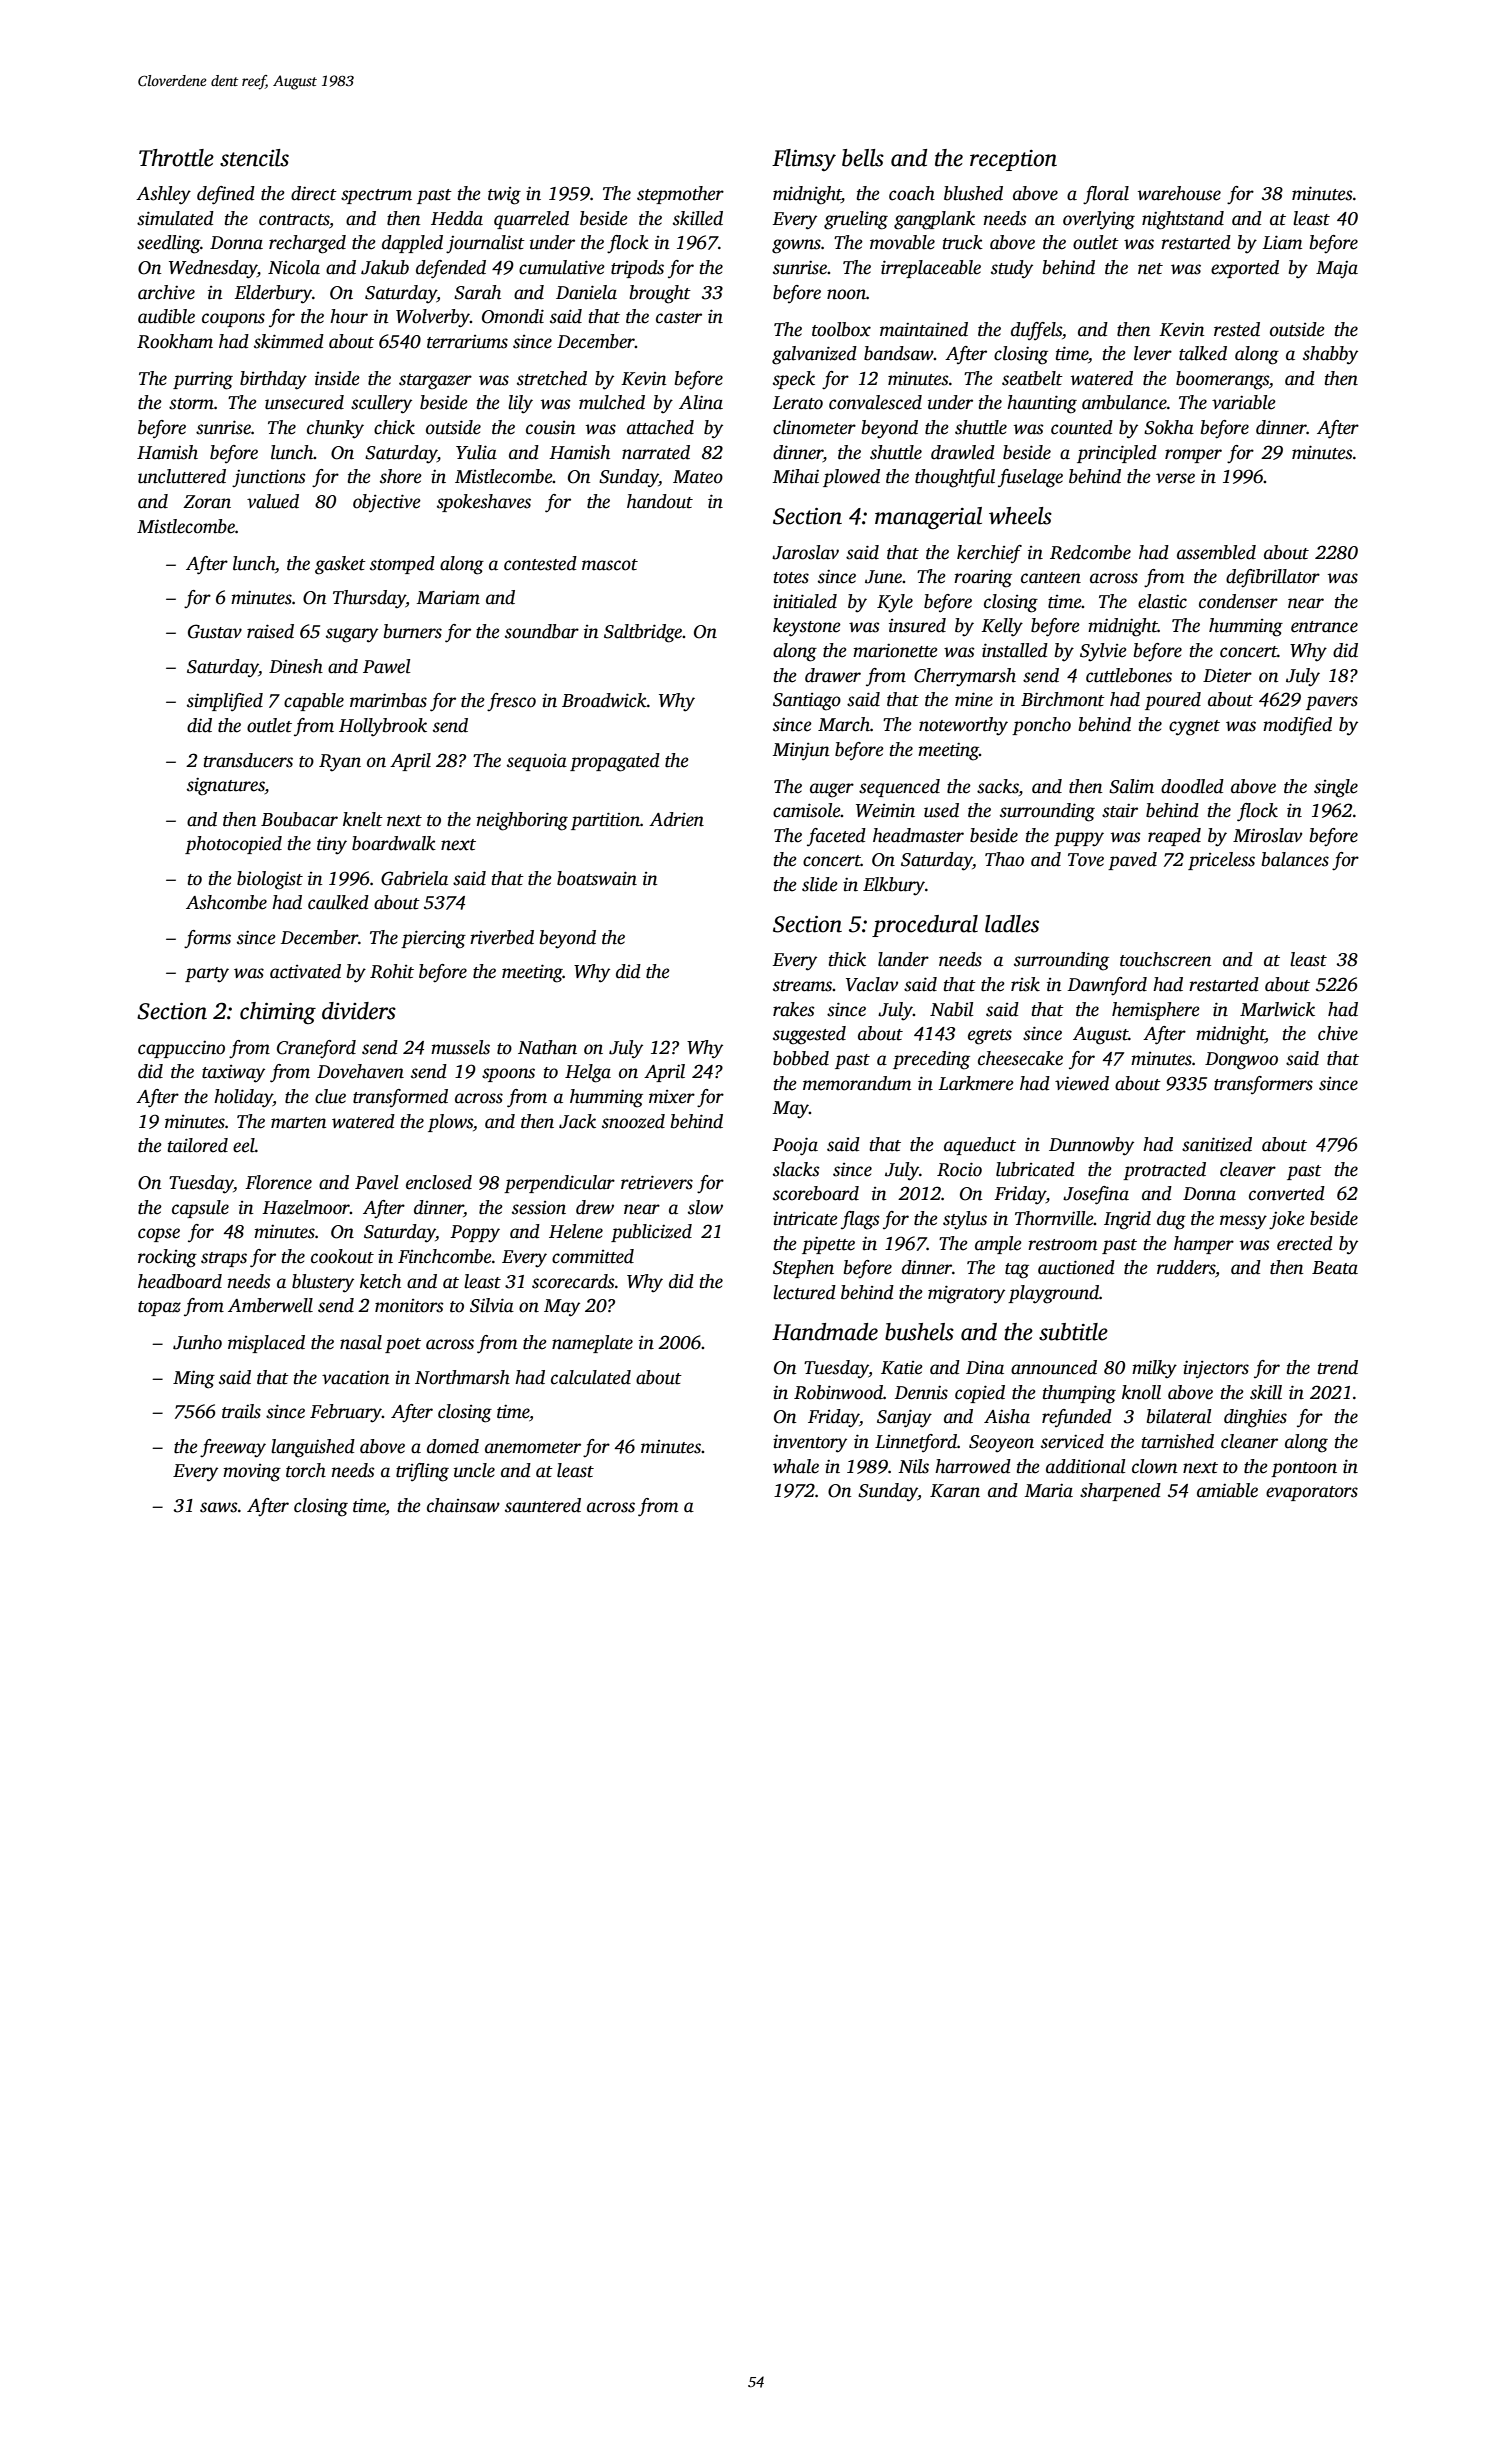  What do you see at coordinates (463, 1505) in the page?
I see `chainsaw` at bounding box center [463, 1505].
